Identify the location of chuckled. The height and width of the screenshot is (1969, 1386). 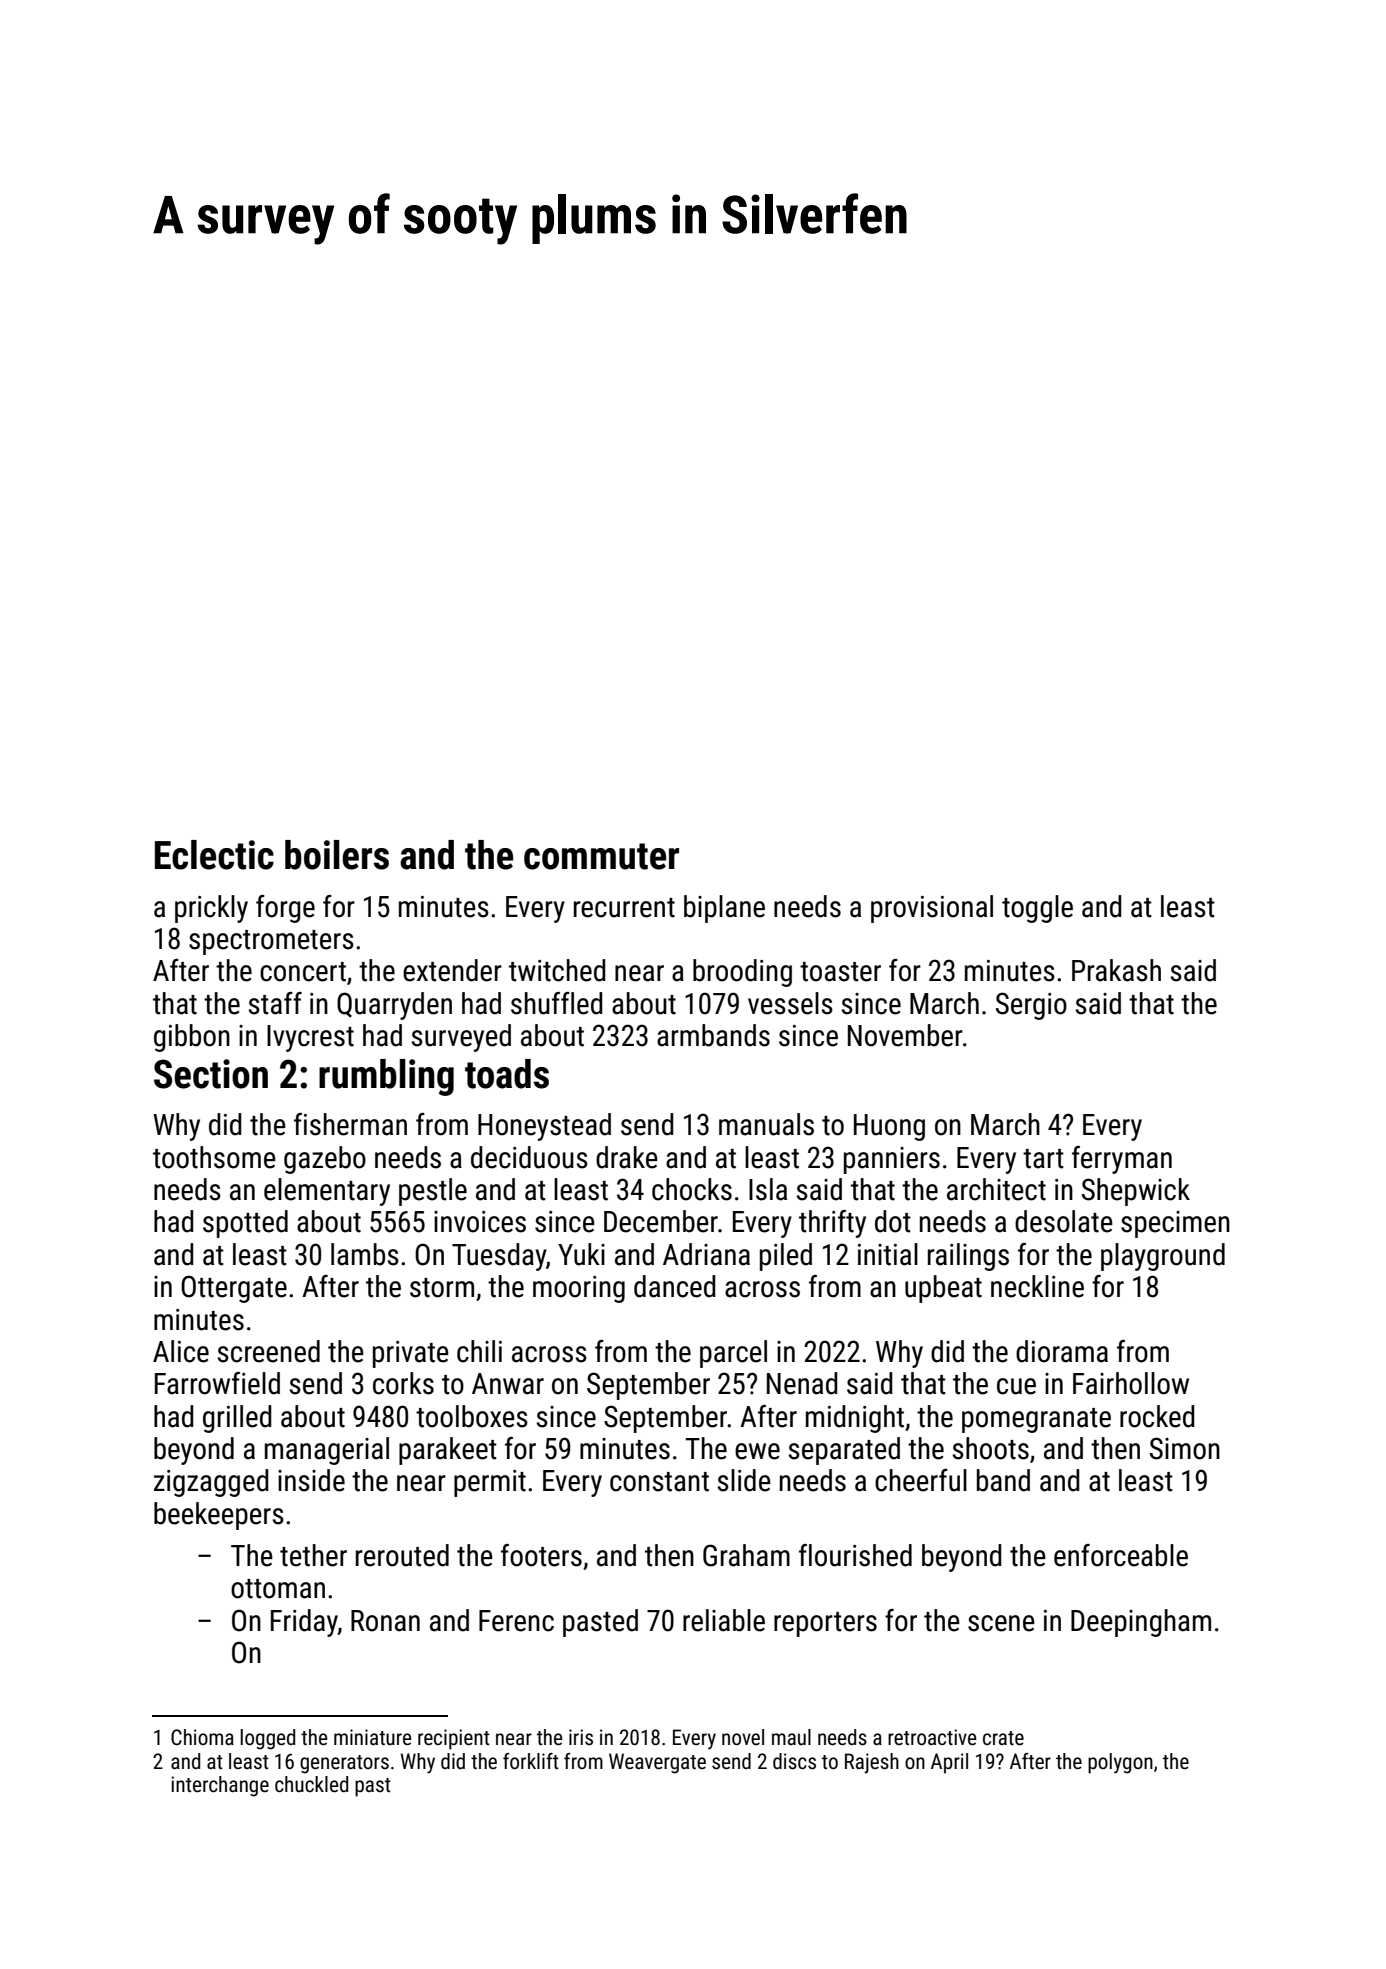
(311, 1784).
